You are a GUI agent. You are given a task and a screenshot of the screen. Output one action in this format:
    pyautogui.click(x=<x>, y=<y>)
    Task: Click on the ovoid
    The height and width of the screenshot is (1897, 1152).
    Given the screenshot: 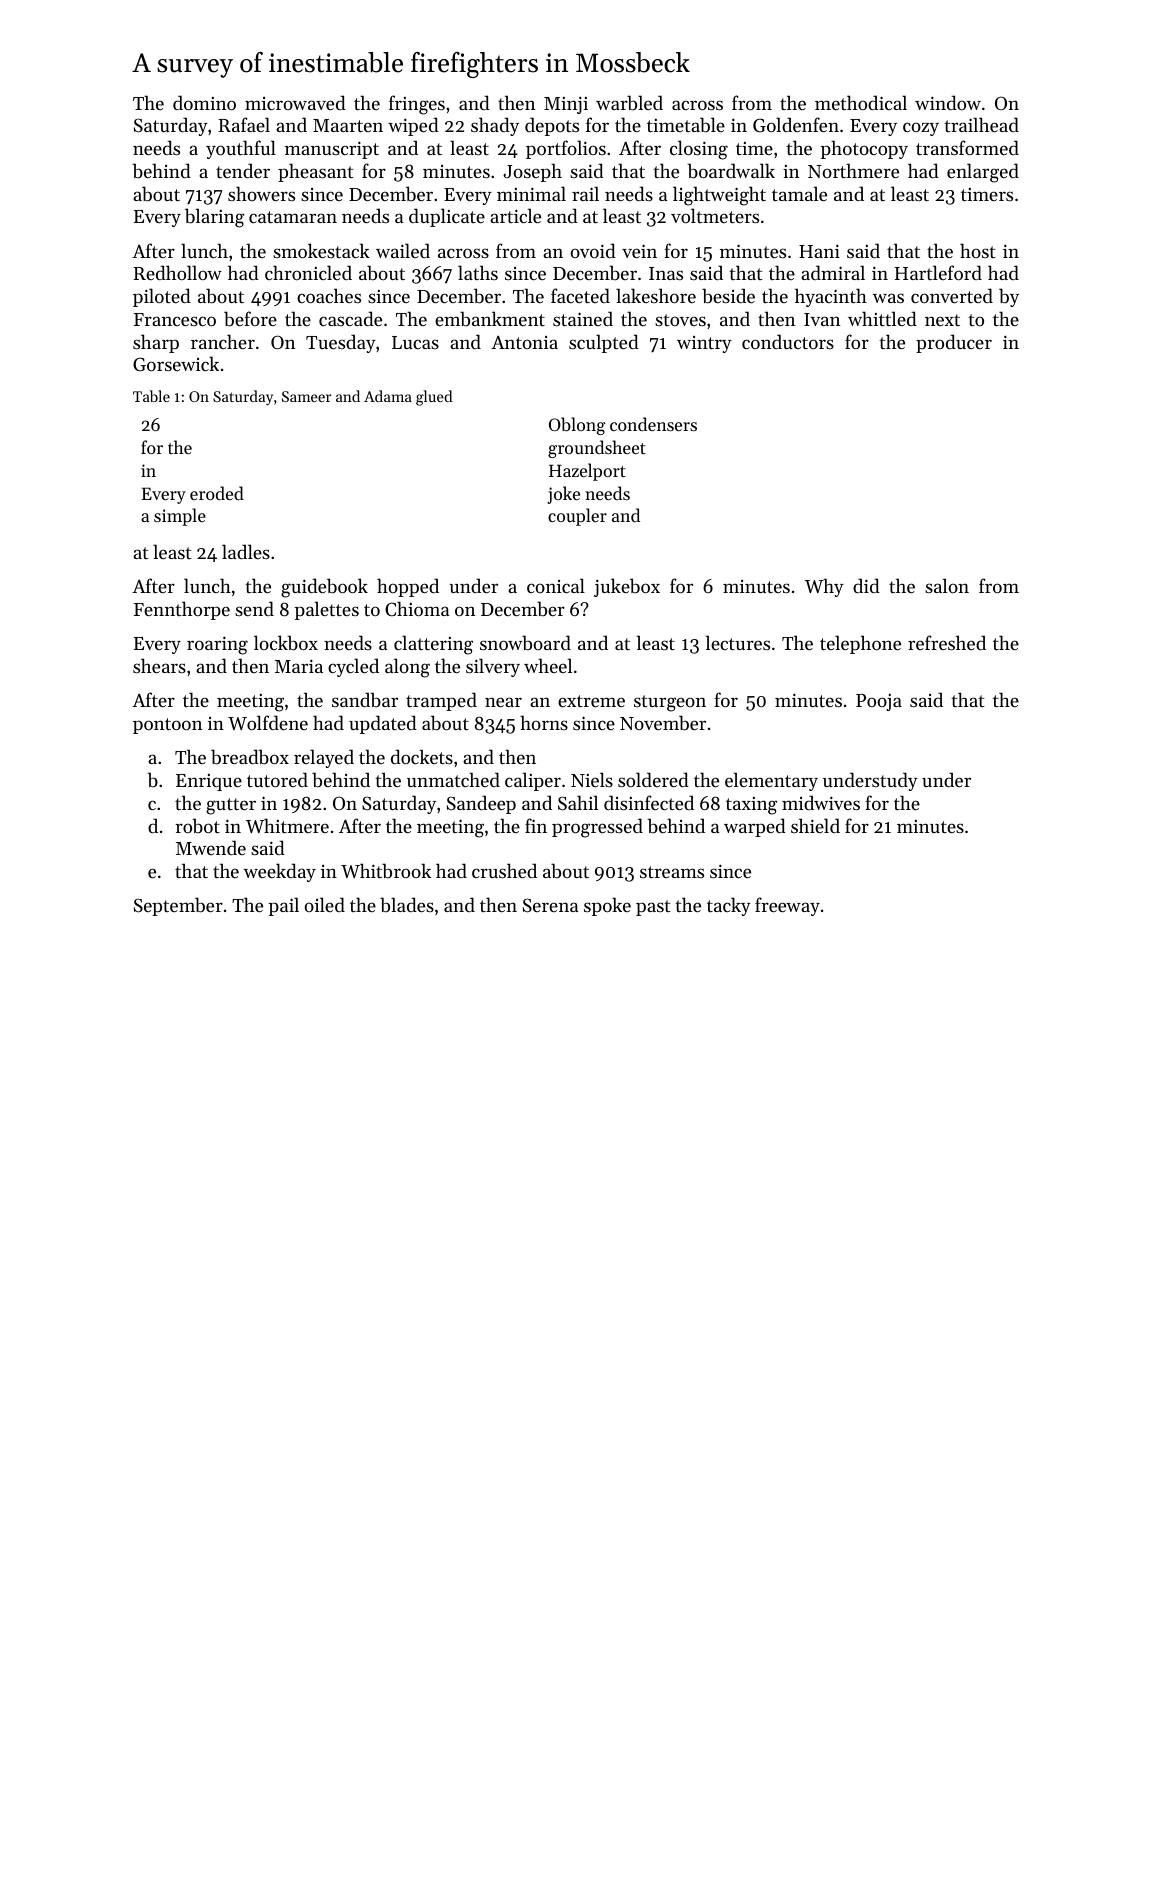 What is the action you would take?
    pyautogui.click(x=593, y=250)
